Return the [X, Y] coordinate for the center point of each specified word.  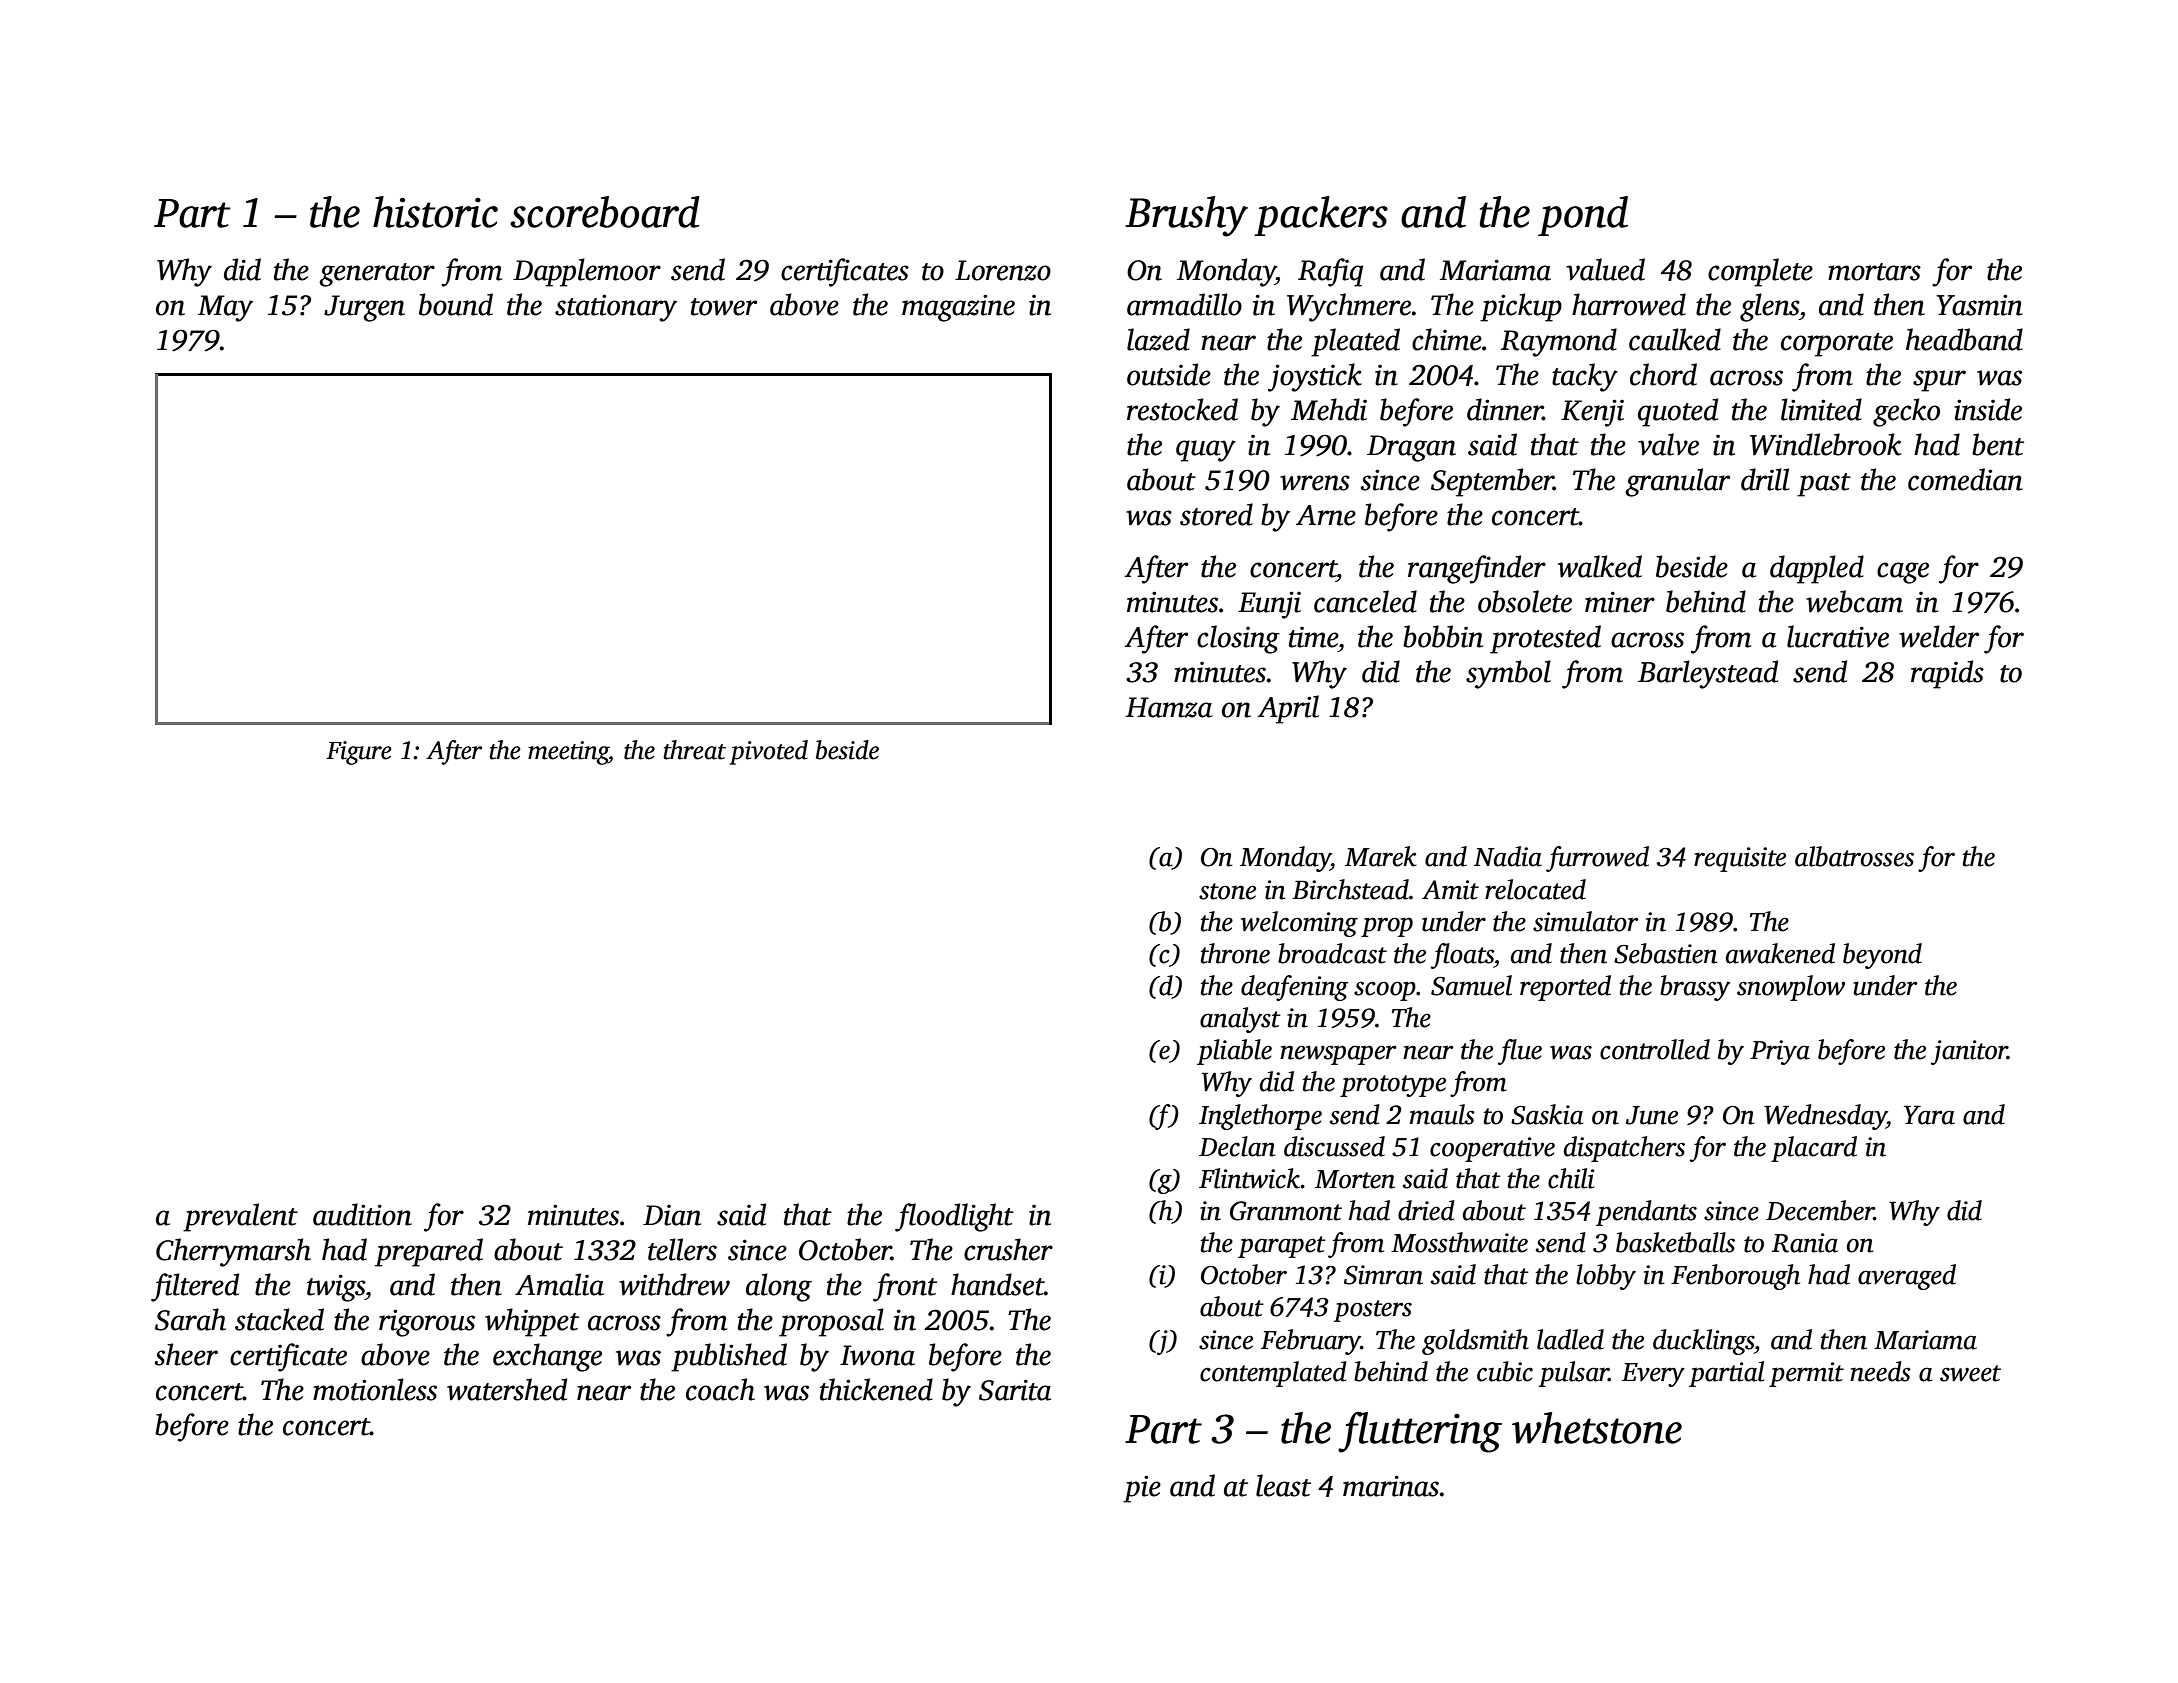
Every [1653, 1375]
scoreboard [605, 212]
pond [1583, 216]
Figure [359, 753]
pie [1142, 1489]
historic [435, 212]
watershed [507, 1389]
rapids [1947, 674]
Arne [1326, 515]
